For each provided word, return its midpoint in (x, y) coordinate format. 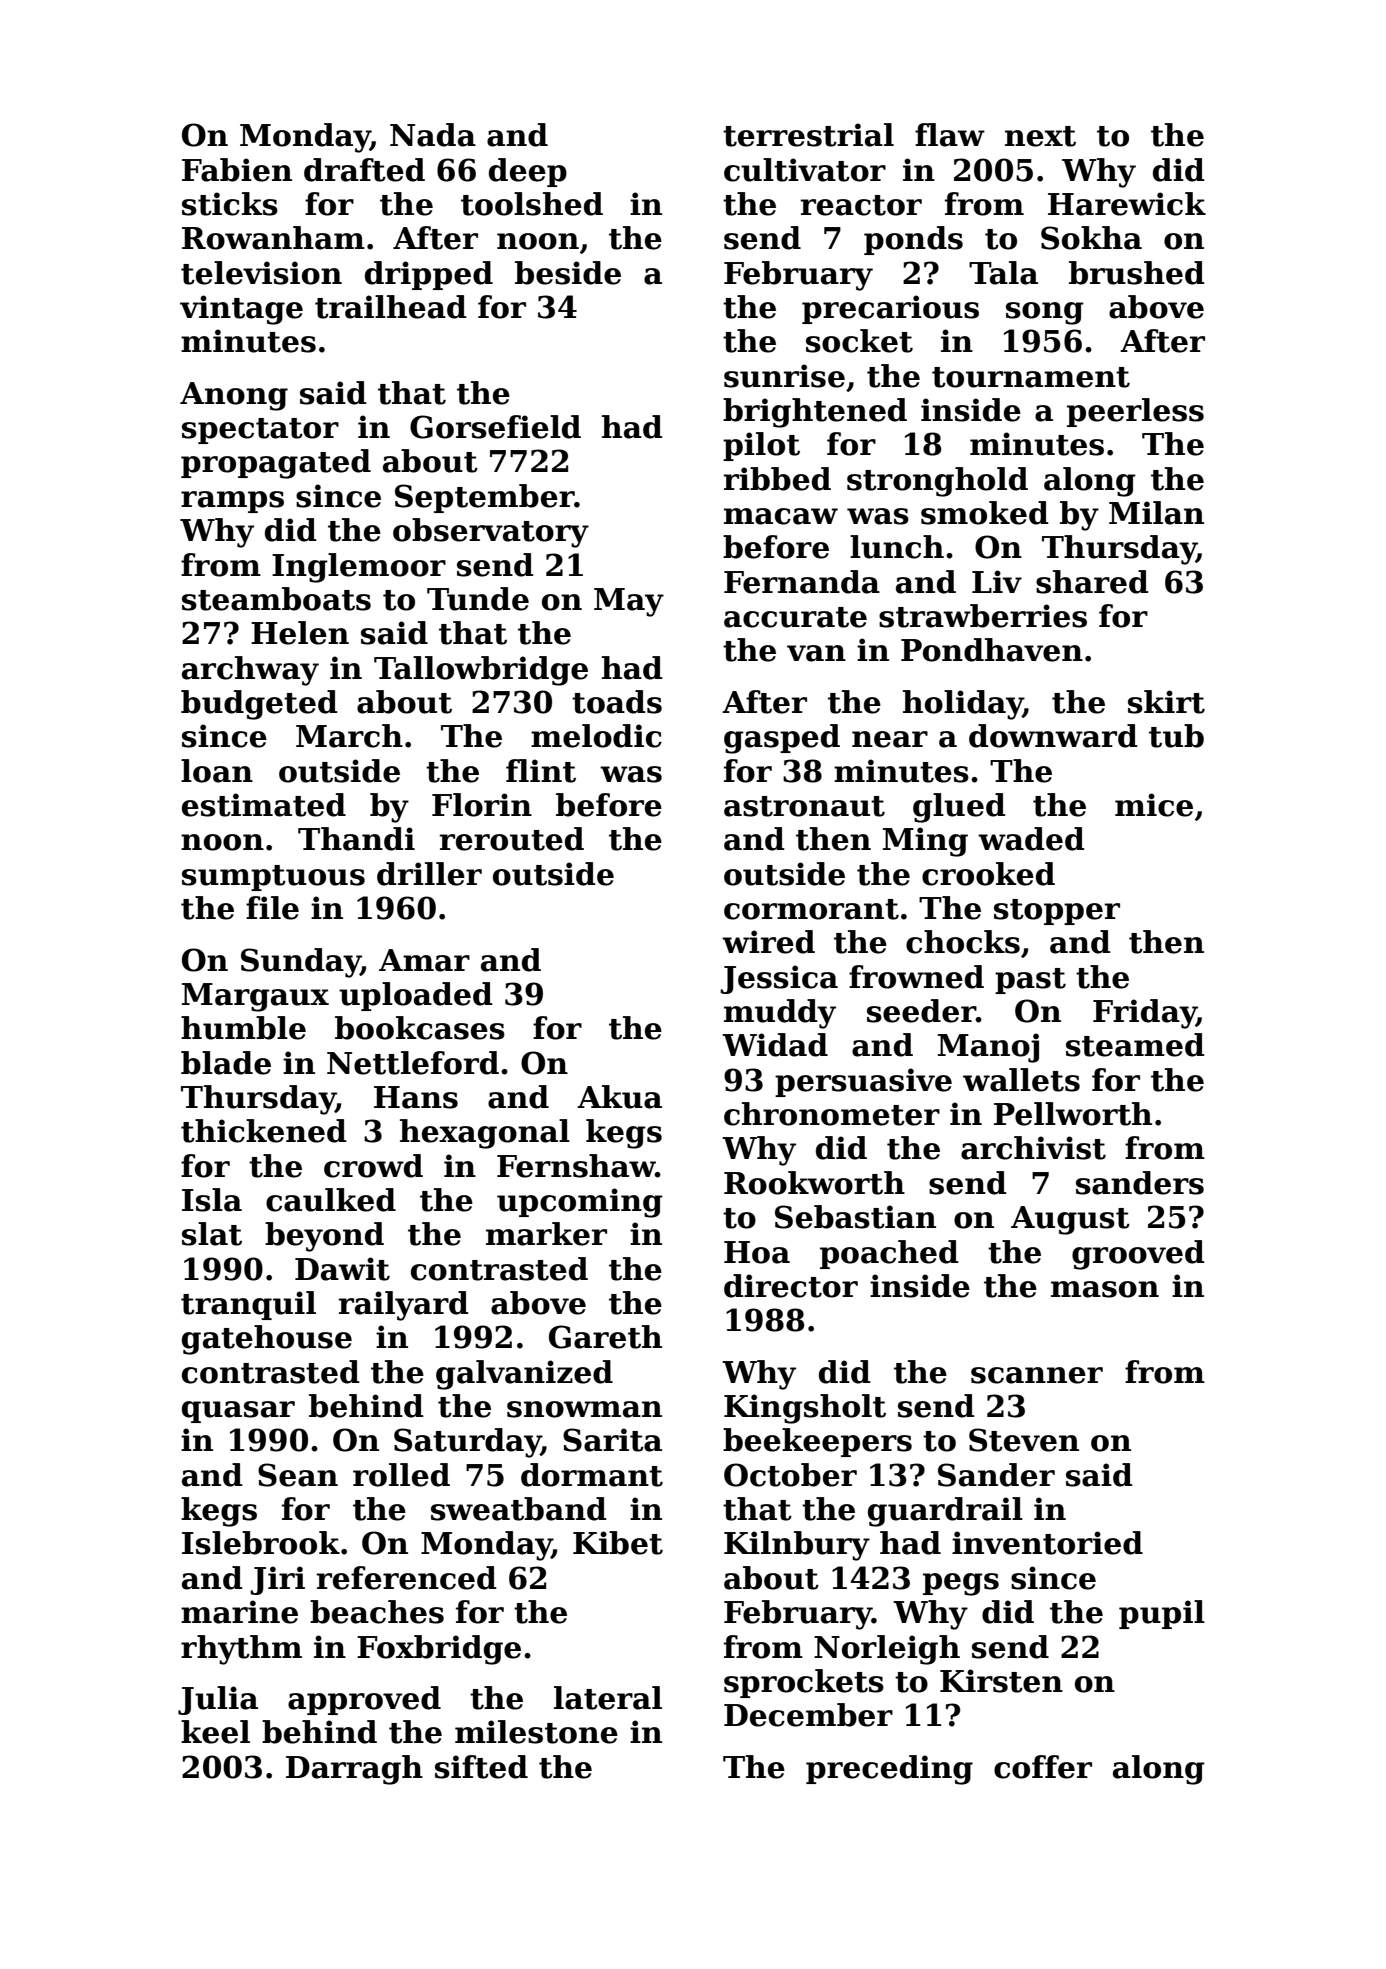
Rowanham (273, 238)
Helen (300, 633)
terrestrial (808, 135)
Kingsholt (805, 1409)
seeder (921, 1011)
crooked (988, 874)
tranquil (248, 1305)
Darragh (354, 1770)
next (1040, 136)
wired (768, 942)
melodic (596, 736)
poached (889, 1254)
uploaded (416, 996)
